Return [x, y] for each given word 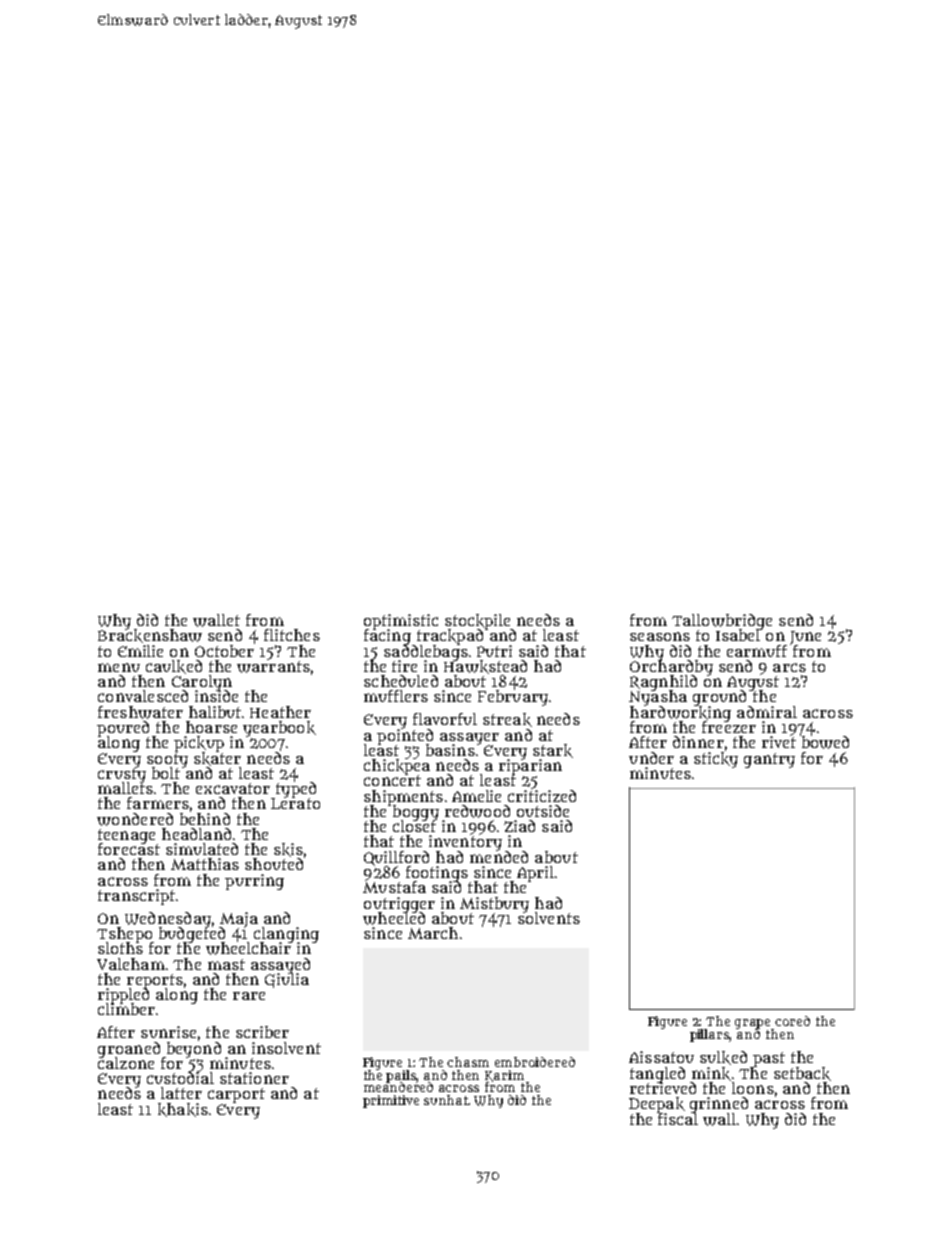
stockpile [477, 621]
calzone [126, 1063]
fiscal [678, 1119]
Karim [504, 1076]
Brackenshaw [150, 636]
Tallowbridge [722, 622]
